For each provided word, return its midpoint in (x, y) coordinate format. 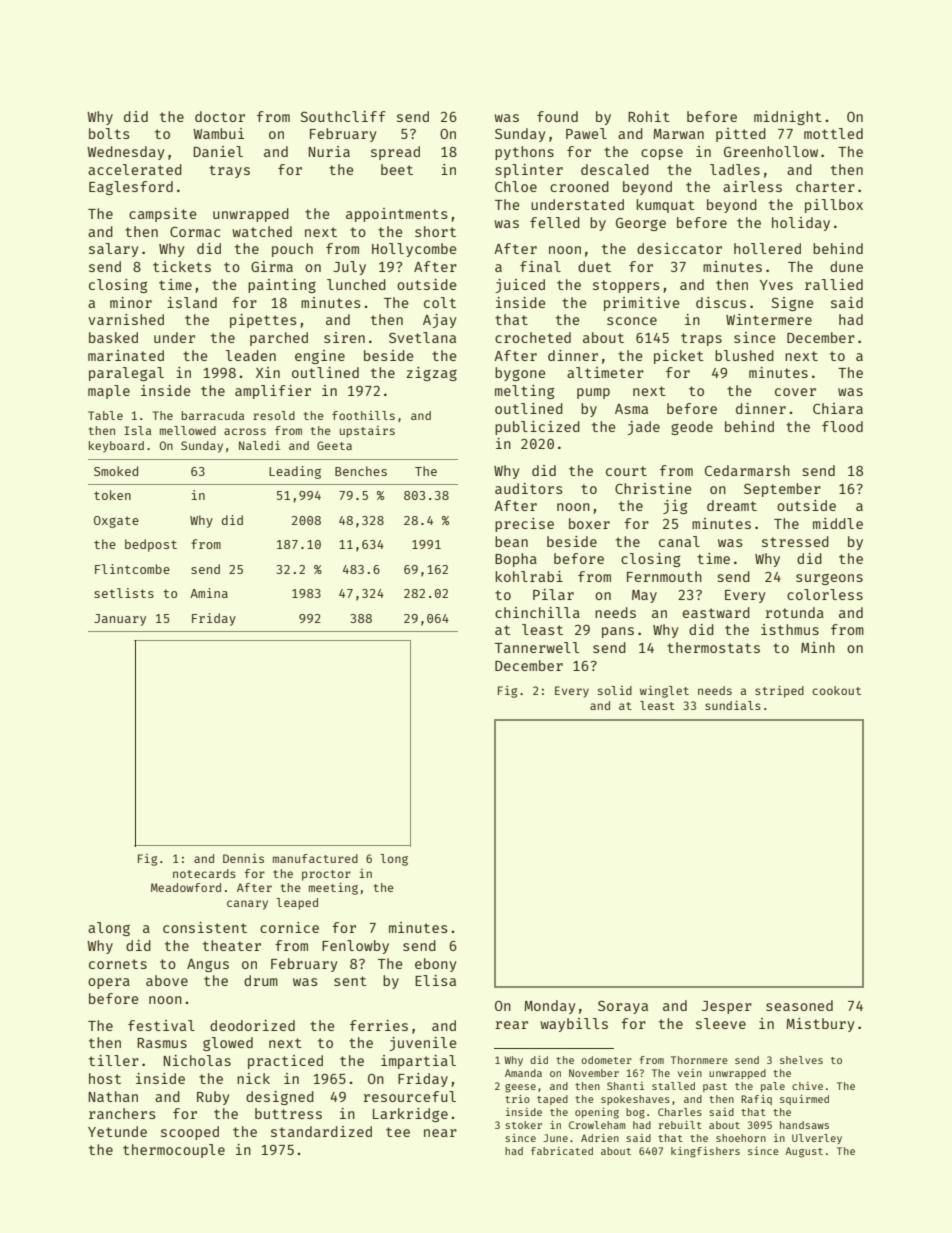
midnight (788, 118)
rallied (834, 284)
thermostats (713, 647)
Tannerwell (537, 647)
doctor (220, 116)
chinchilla (537, 612)
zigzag (431, 374)
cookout (836, 690)
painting (282, 286)
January (120, 620)
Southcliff (343, 116)
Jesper (727, 1007)
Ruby (213, 1098)
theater (232, 945)
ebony (435, 965)
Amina (209, 593)
